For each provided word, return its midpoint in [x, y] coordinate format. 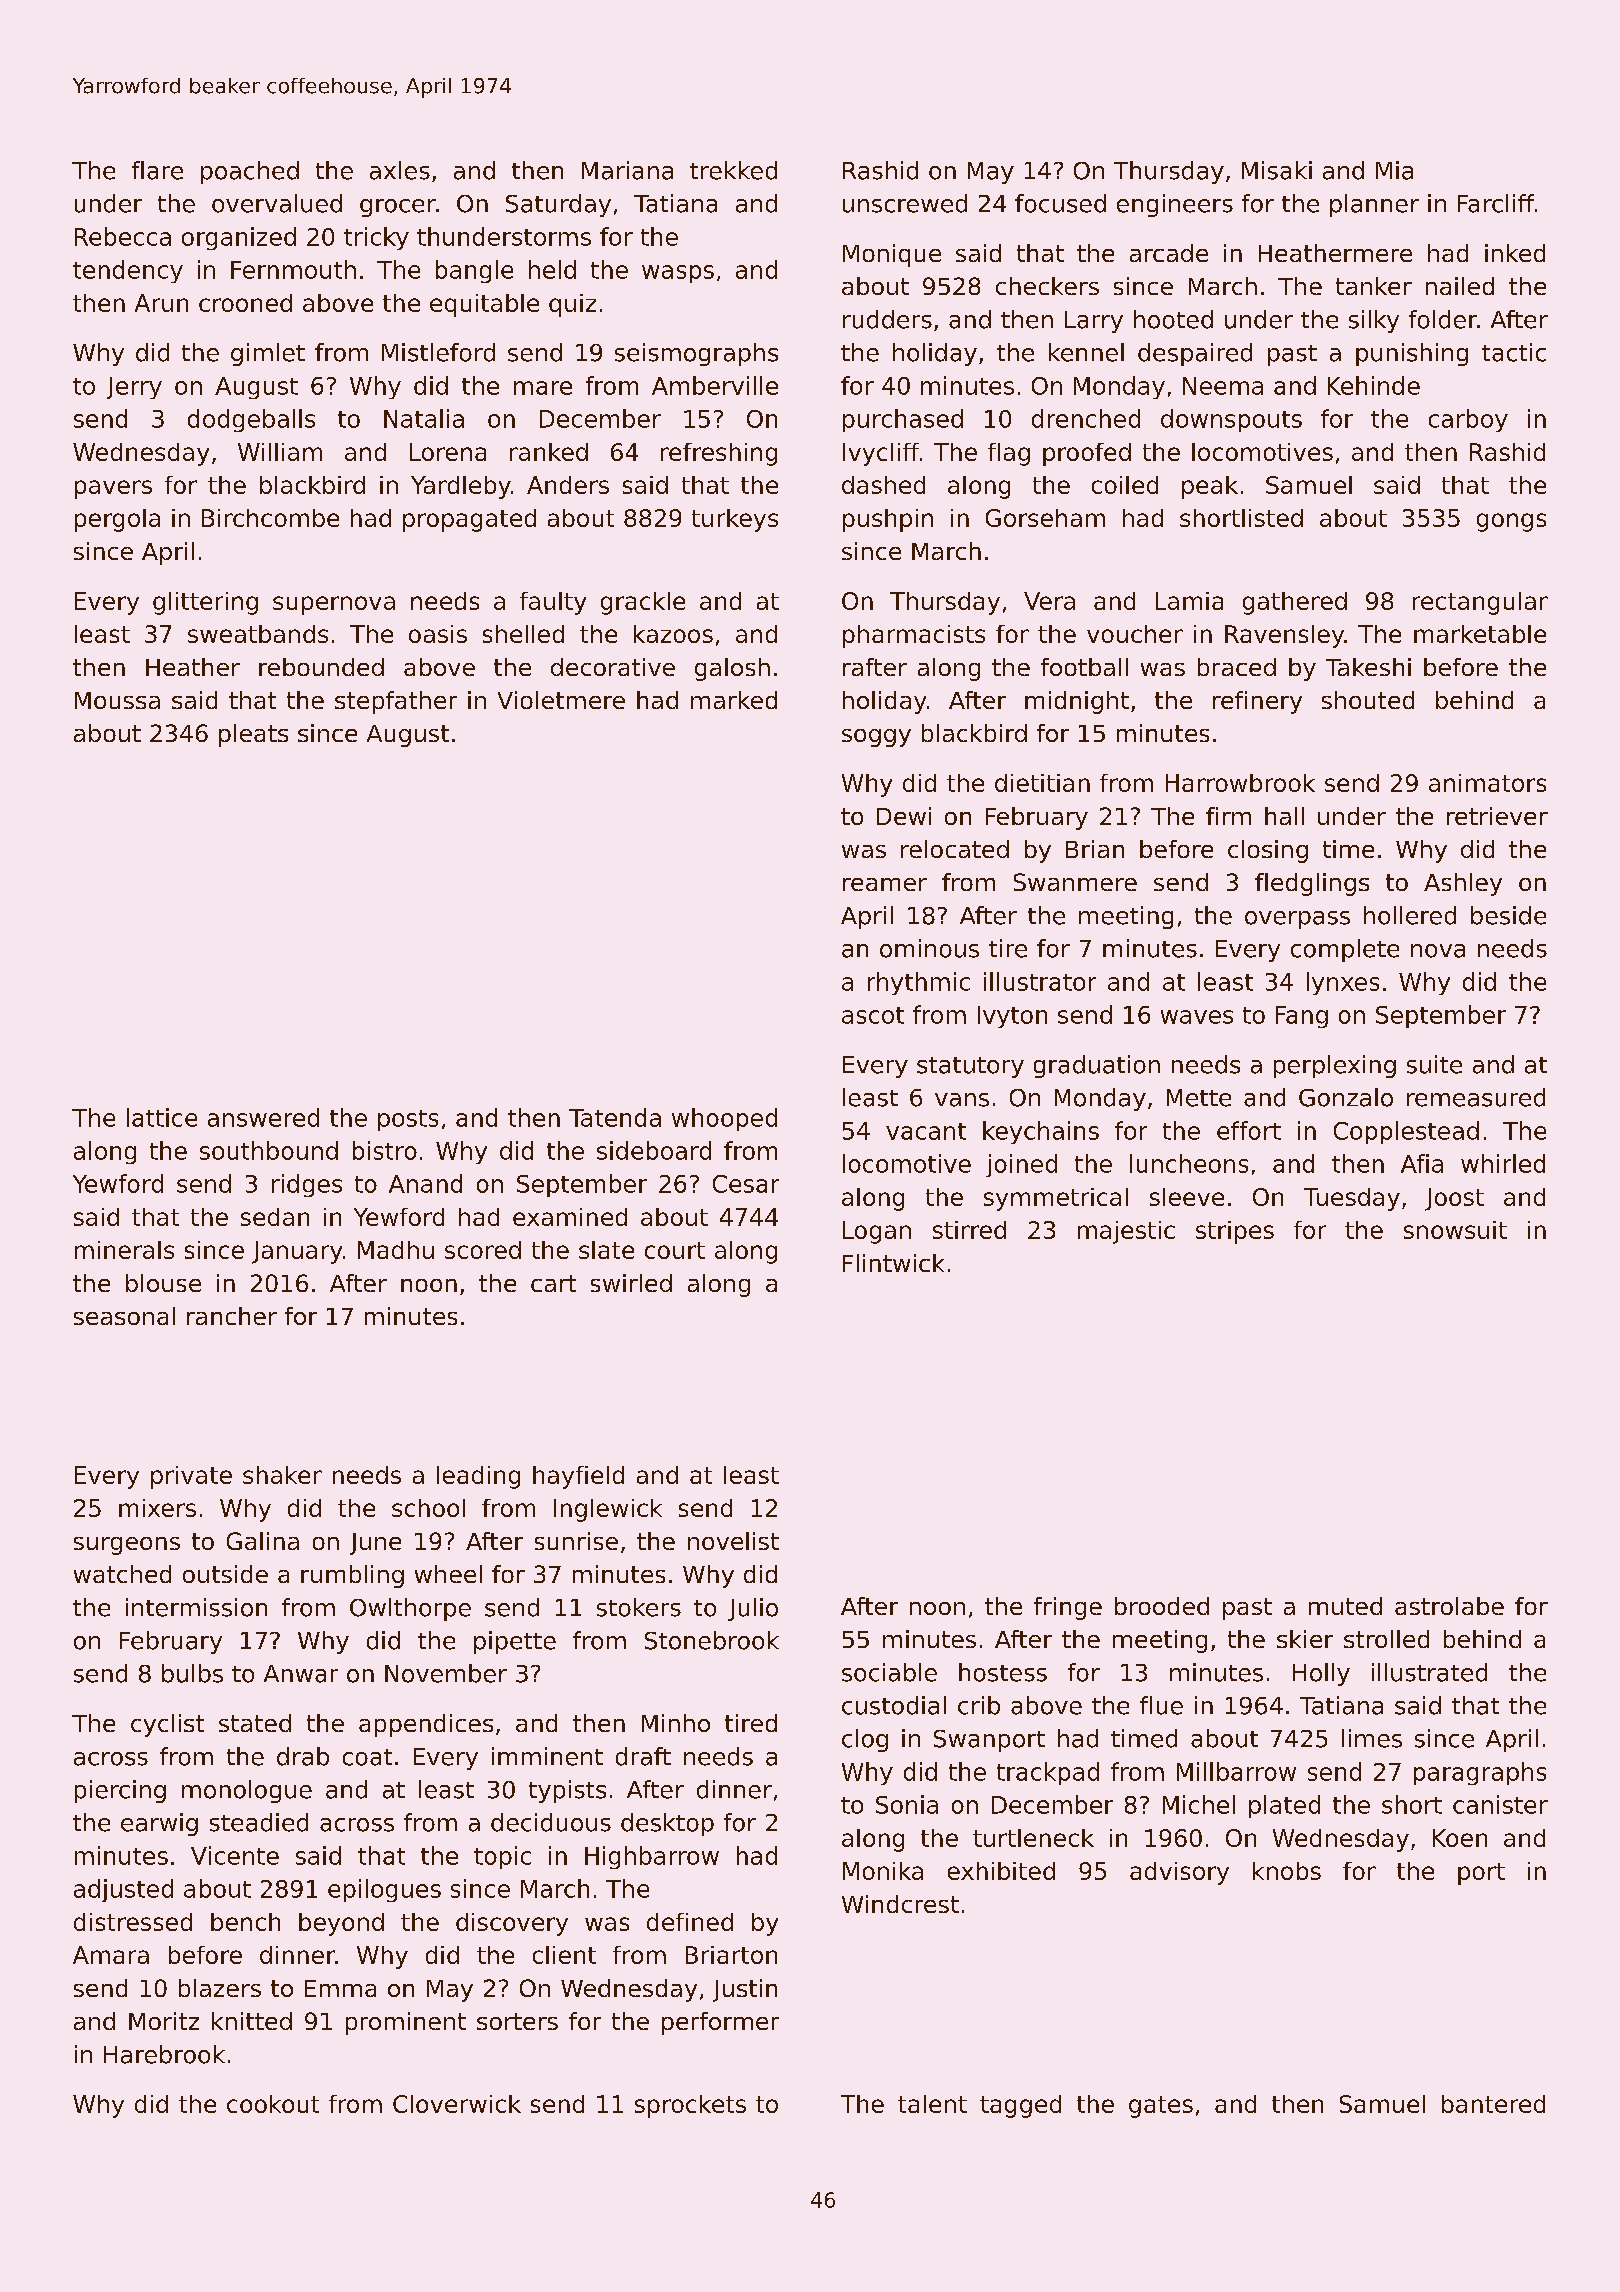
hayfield [578, 1477]
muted [1345, 1606]
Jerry [134, 388]
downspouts [1231, 420]
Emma [340, 1988]
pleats [253, 735]
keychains [1041, 1132]
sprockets [690, 2106]
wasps [678, 274]
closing [1268, 851]
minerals [124, 1250]
